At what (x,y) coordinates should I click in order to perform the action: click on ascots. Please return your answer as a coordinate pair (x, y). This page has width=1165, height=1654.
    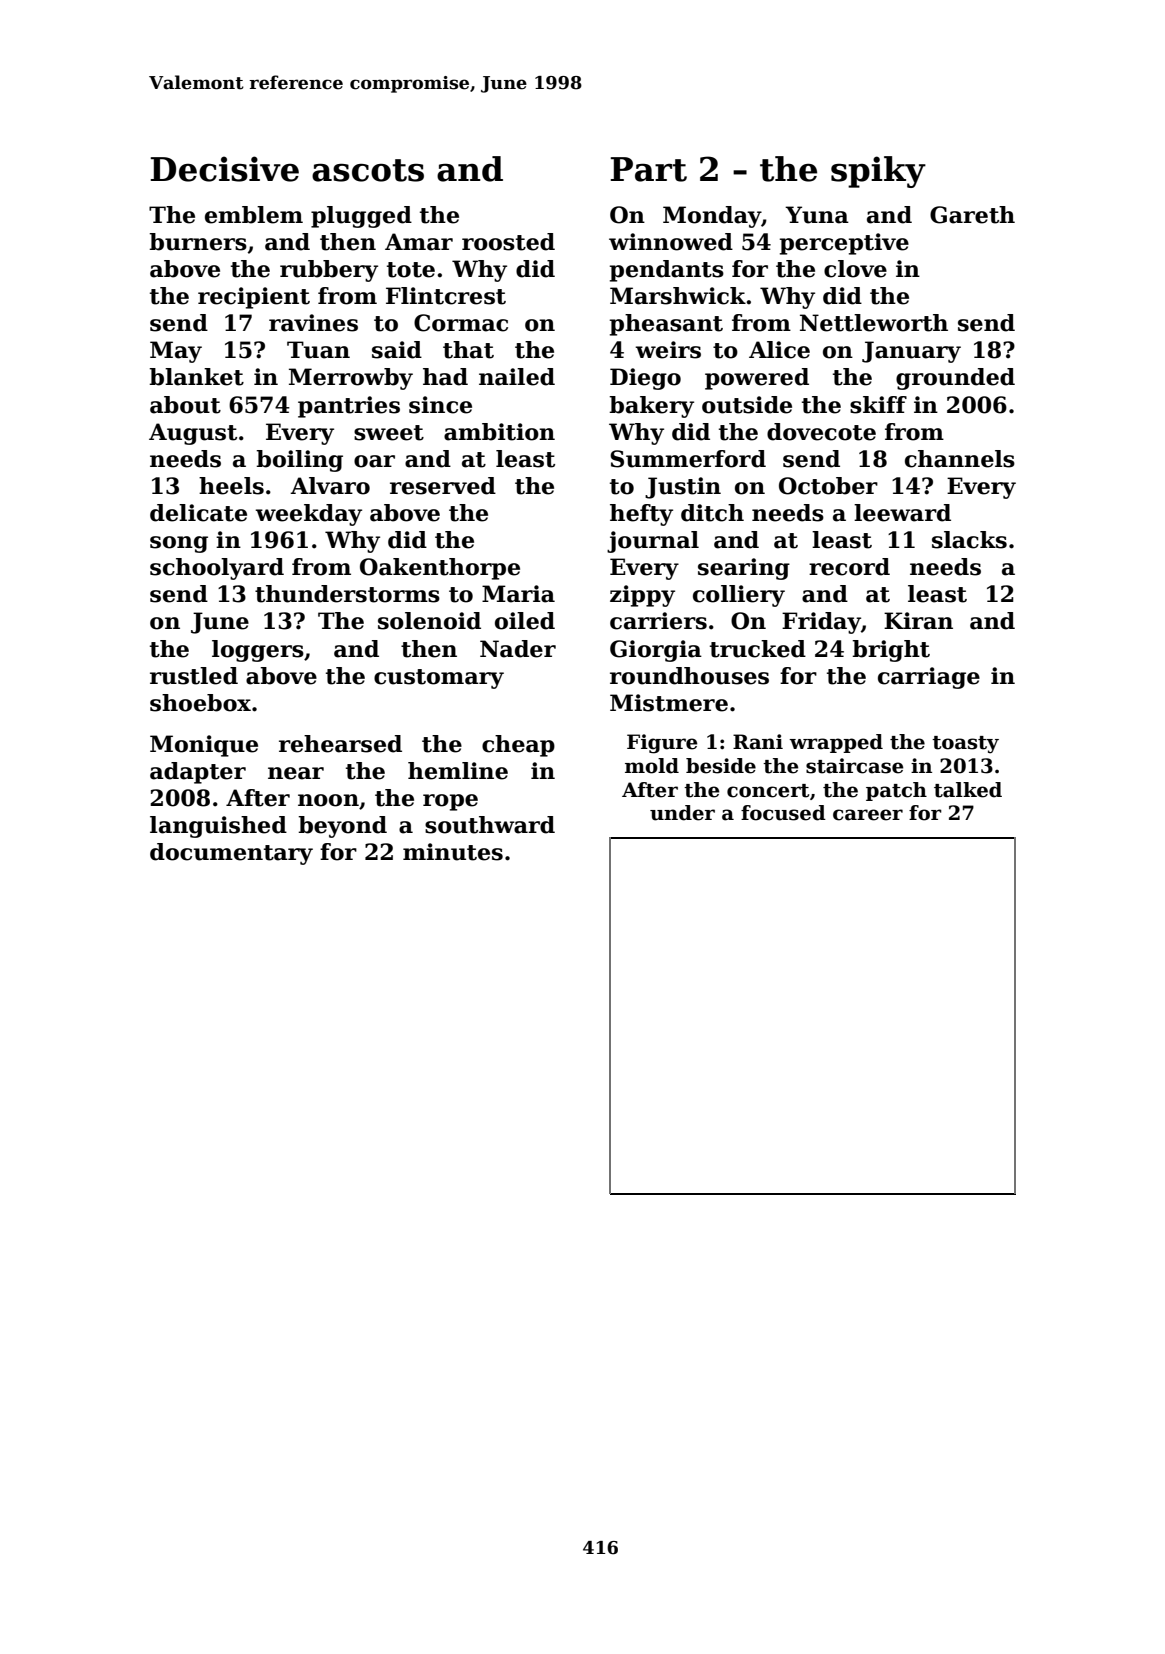
    Looking at the image, I should click on (368, 170).
